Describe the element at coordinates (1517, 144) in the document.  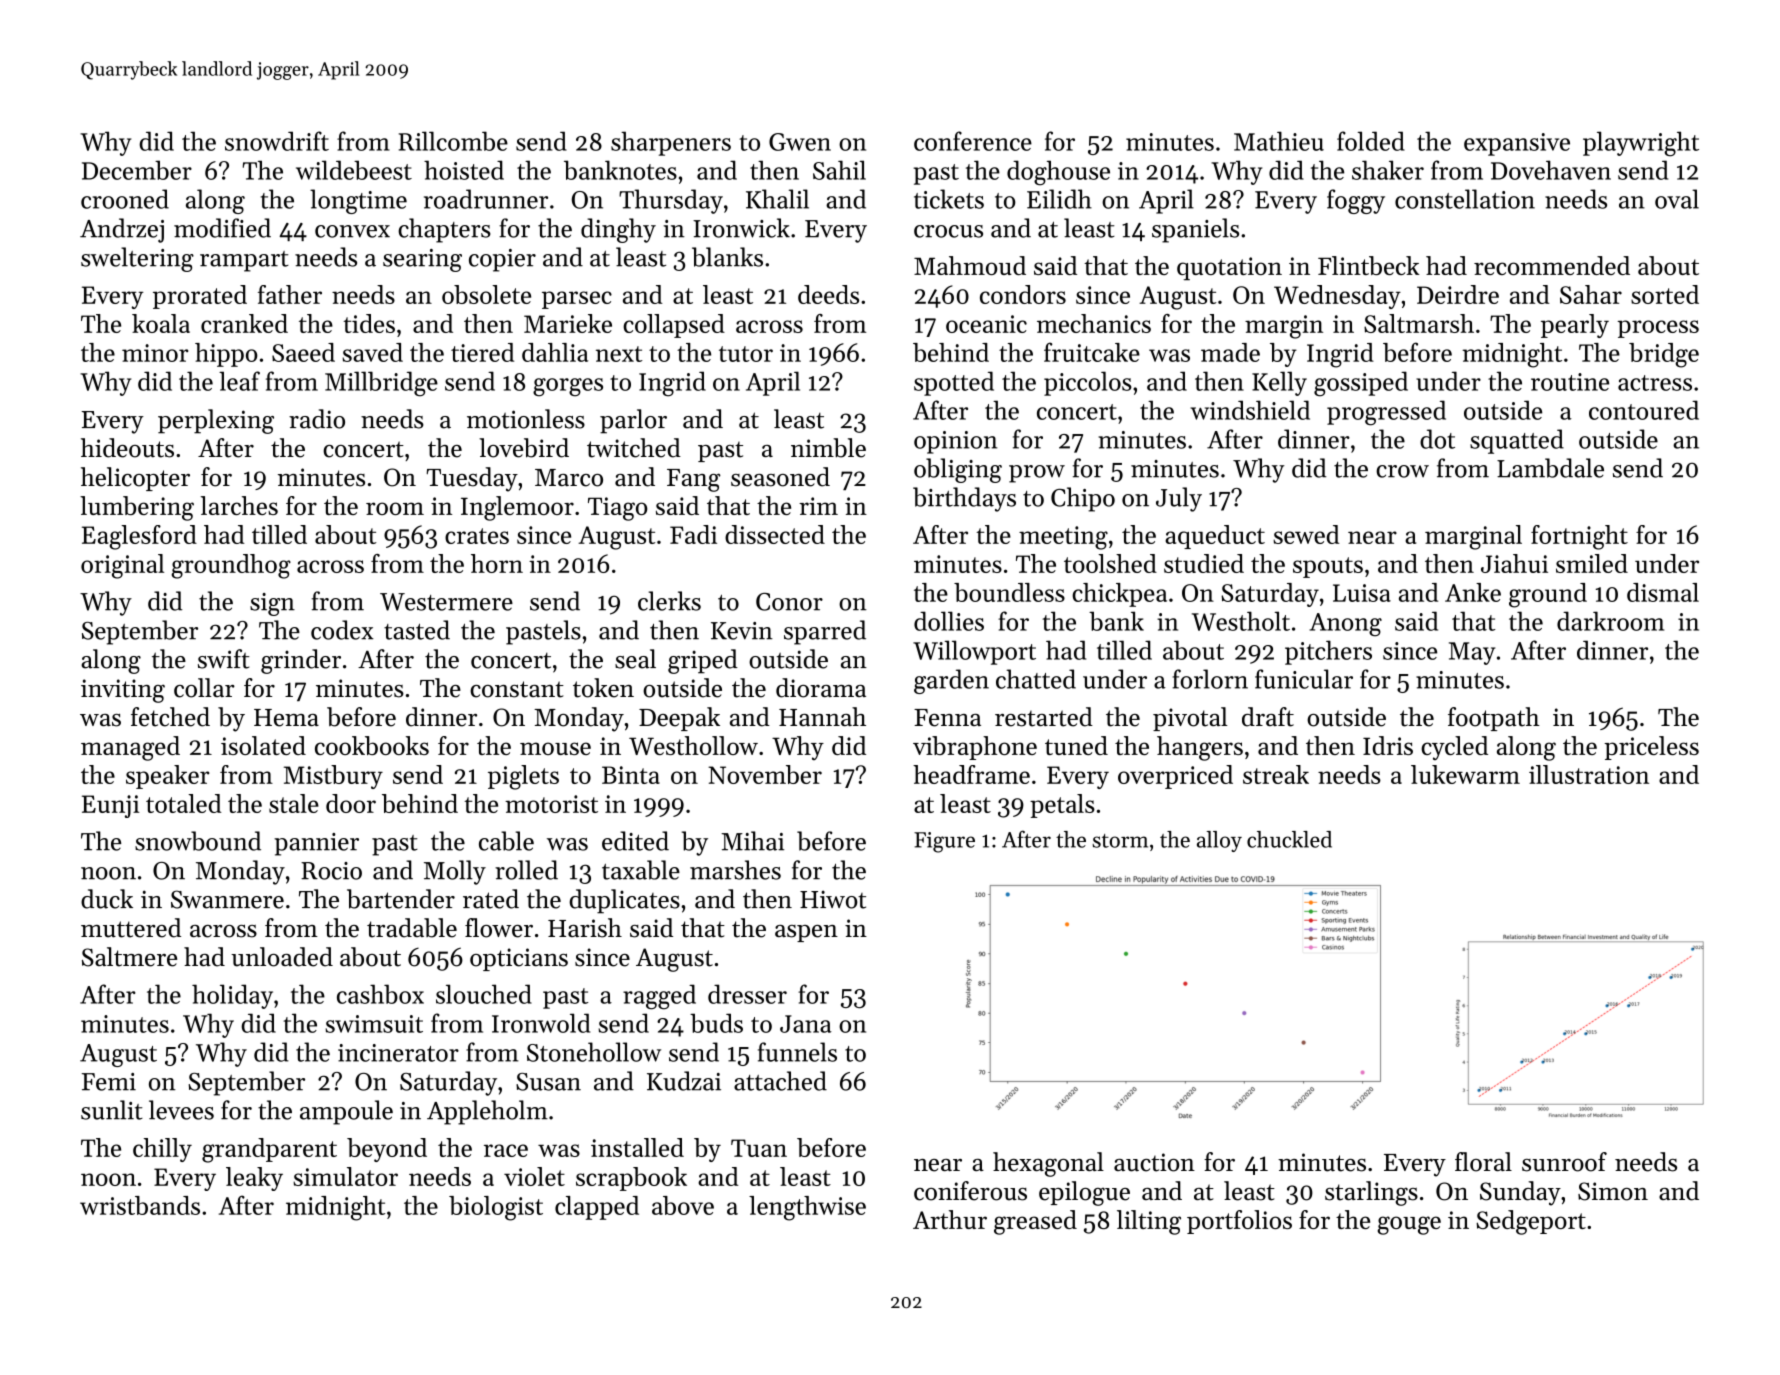
I see `expansive` at that location.
